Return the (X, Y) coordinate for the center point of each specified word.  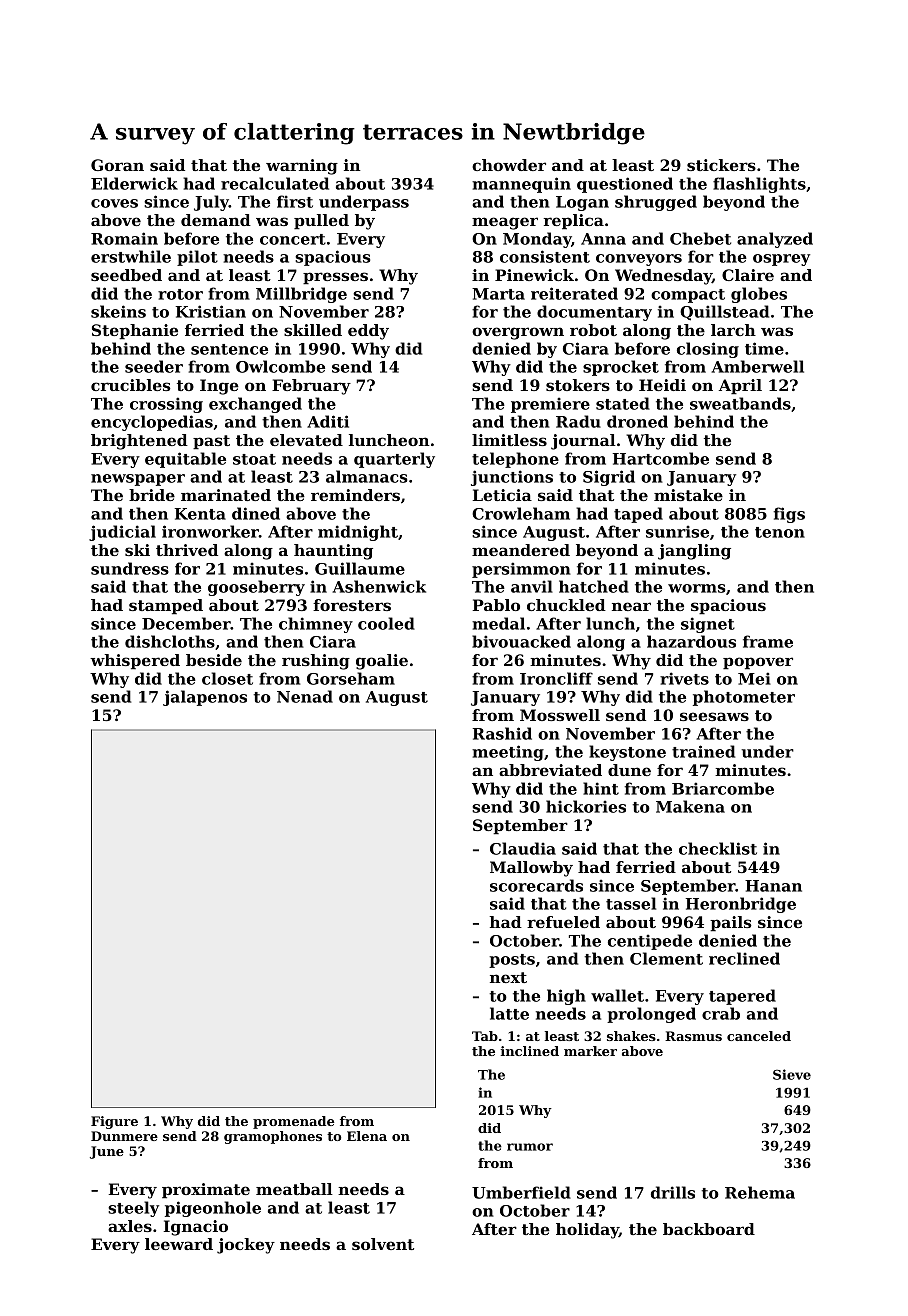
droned (637, 421)
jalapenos (205, 698)
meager (505, 223)
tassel (631, 903)
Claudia (523, 848)
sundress (130, 568)
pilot (197, 258)
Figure (114, 1122)
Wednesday (663, 277)
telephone (515, 460)
